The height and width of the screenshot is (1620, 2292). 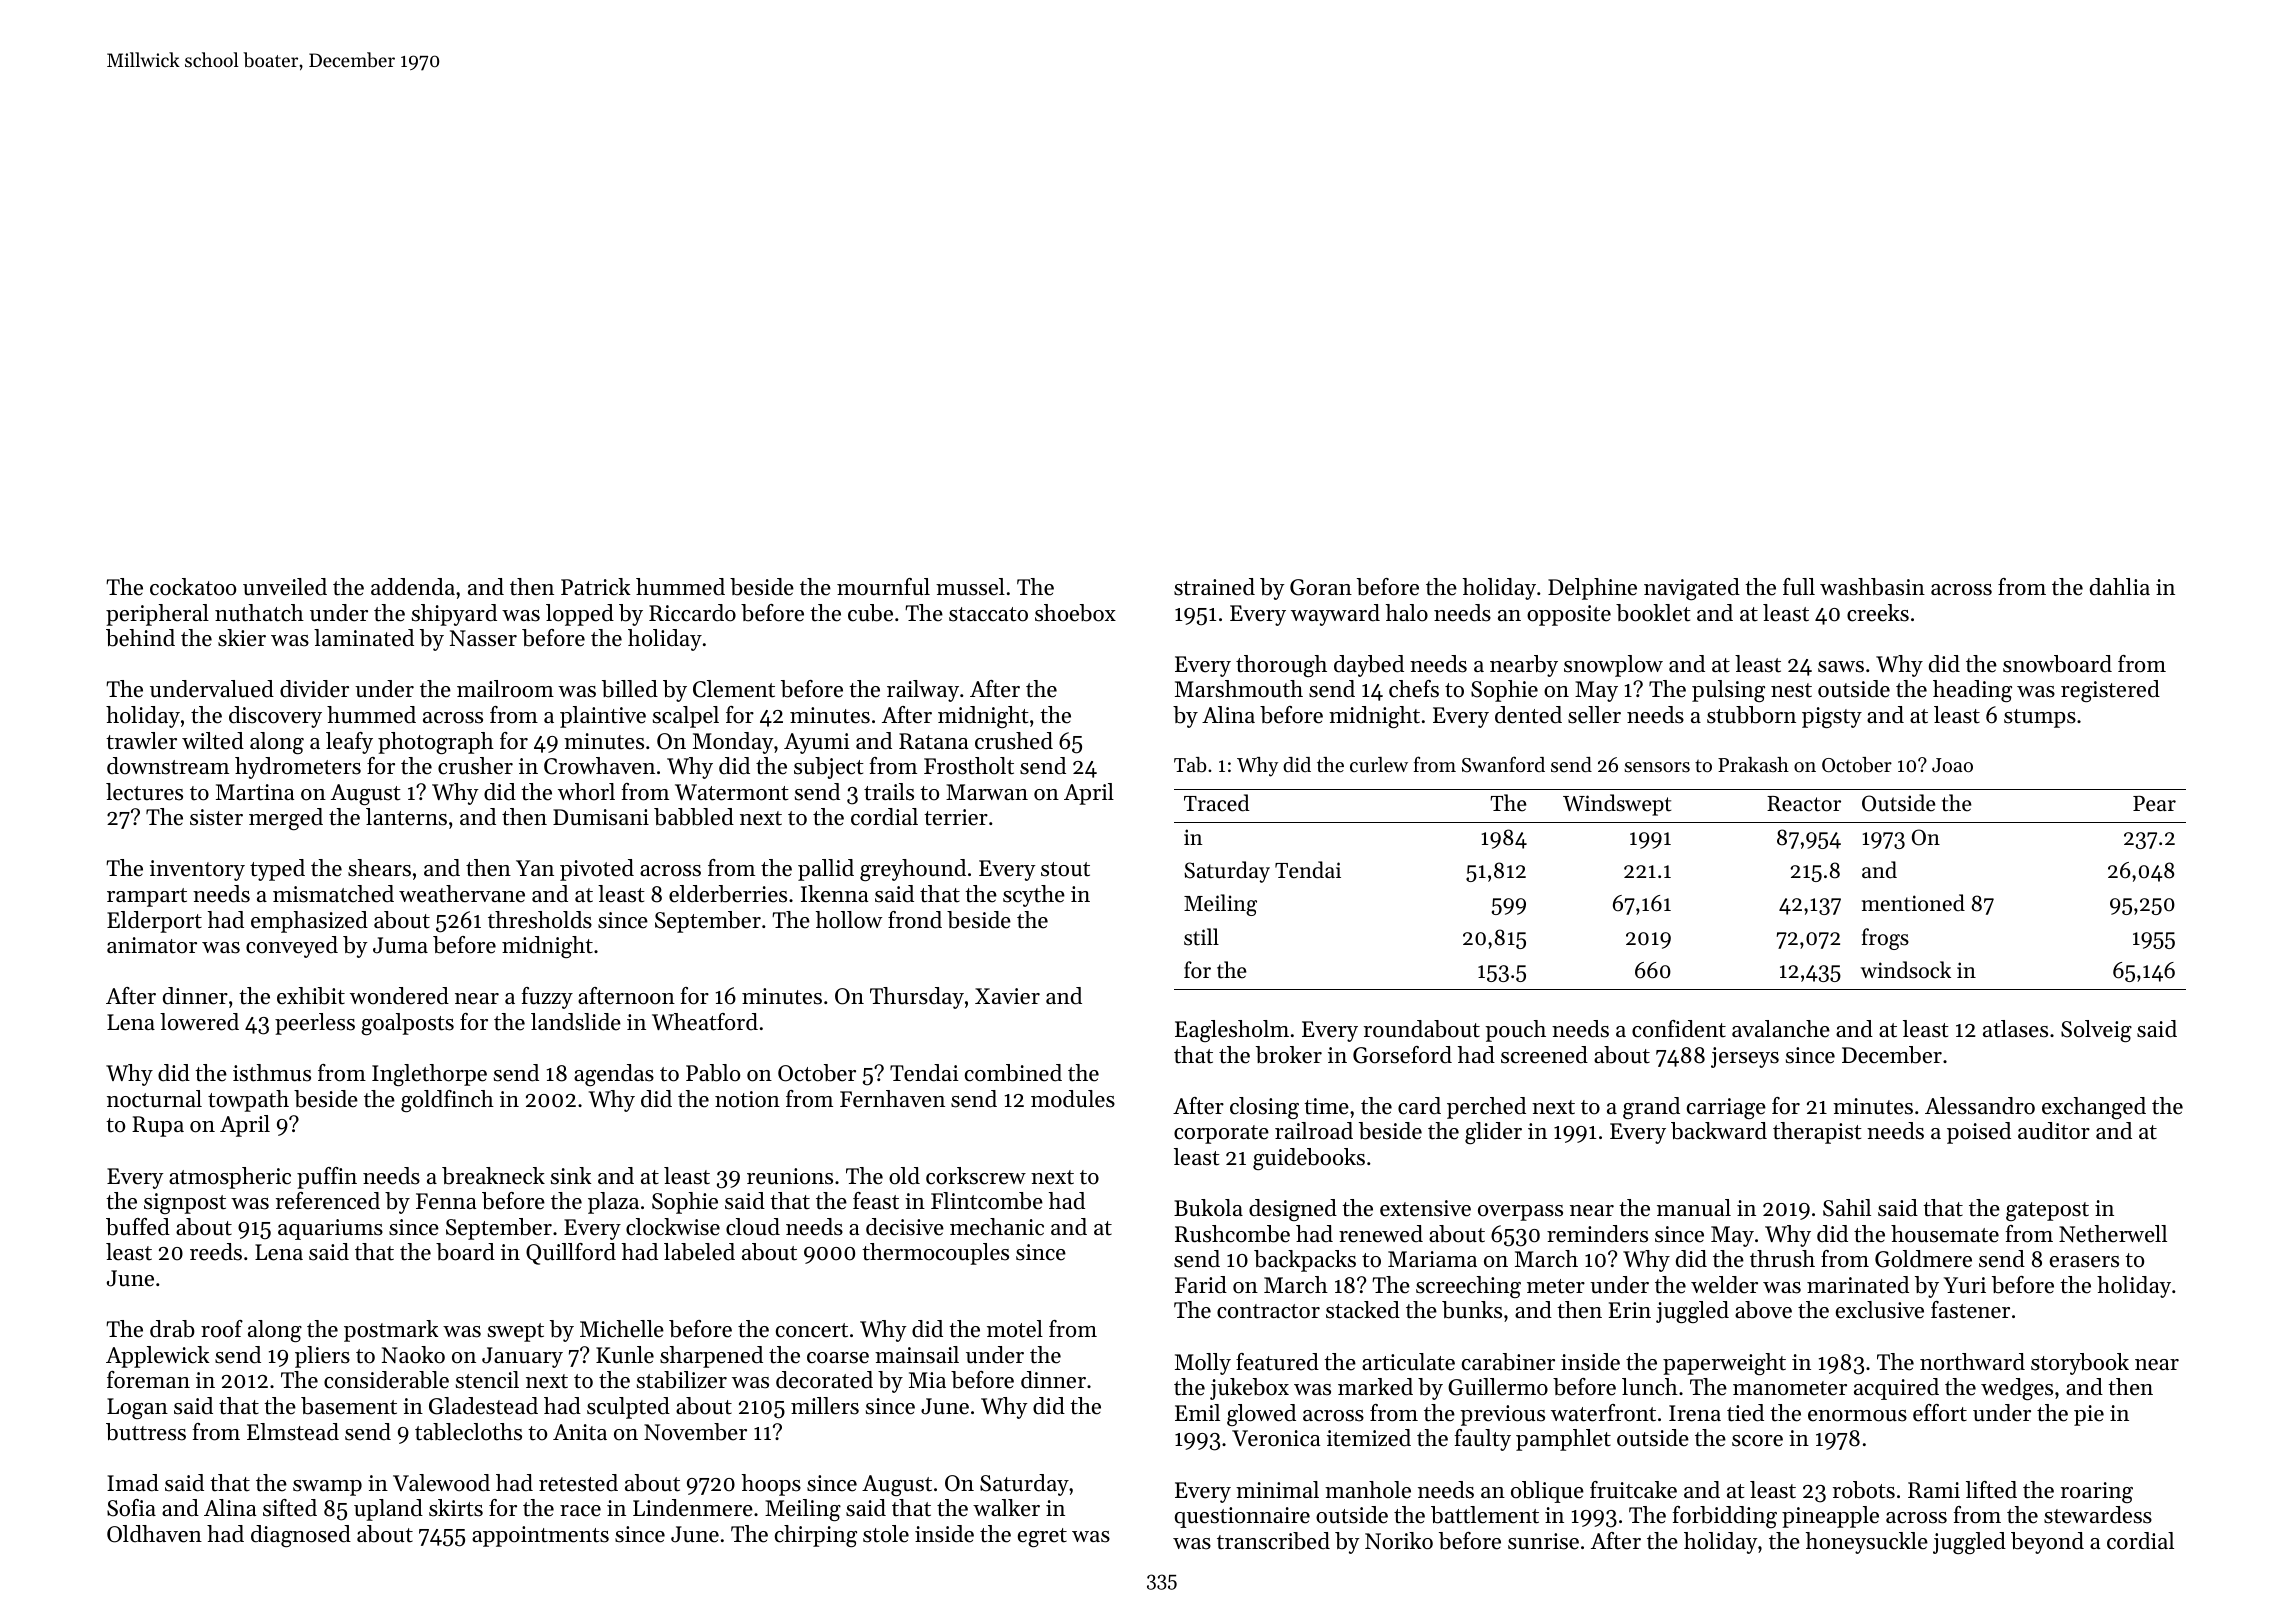 I want to click on railway, so click(x=923, y=691).
